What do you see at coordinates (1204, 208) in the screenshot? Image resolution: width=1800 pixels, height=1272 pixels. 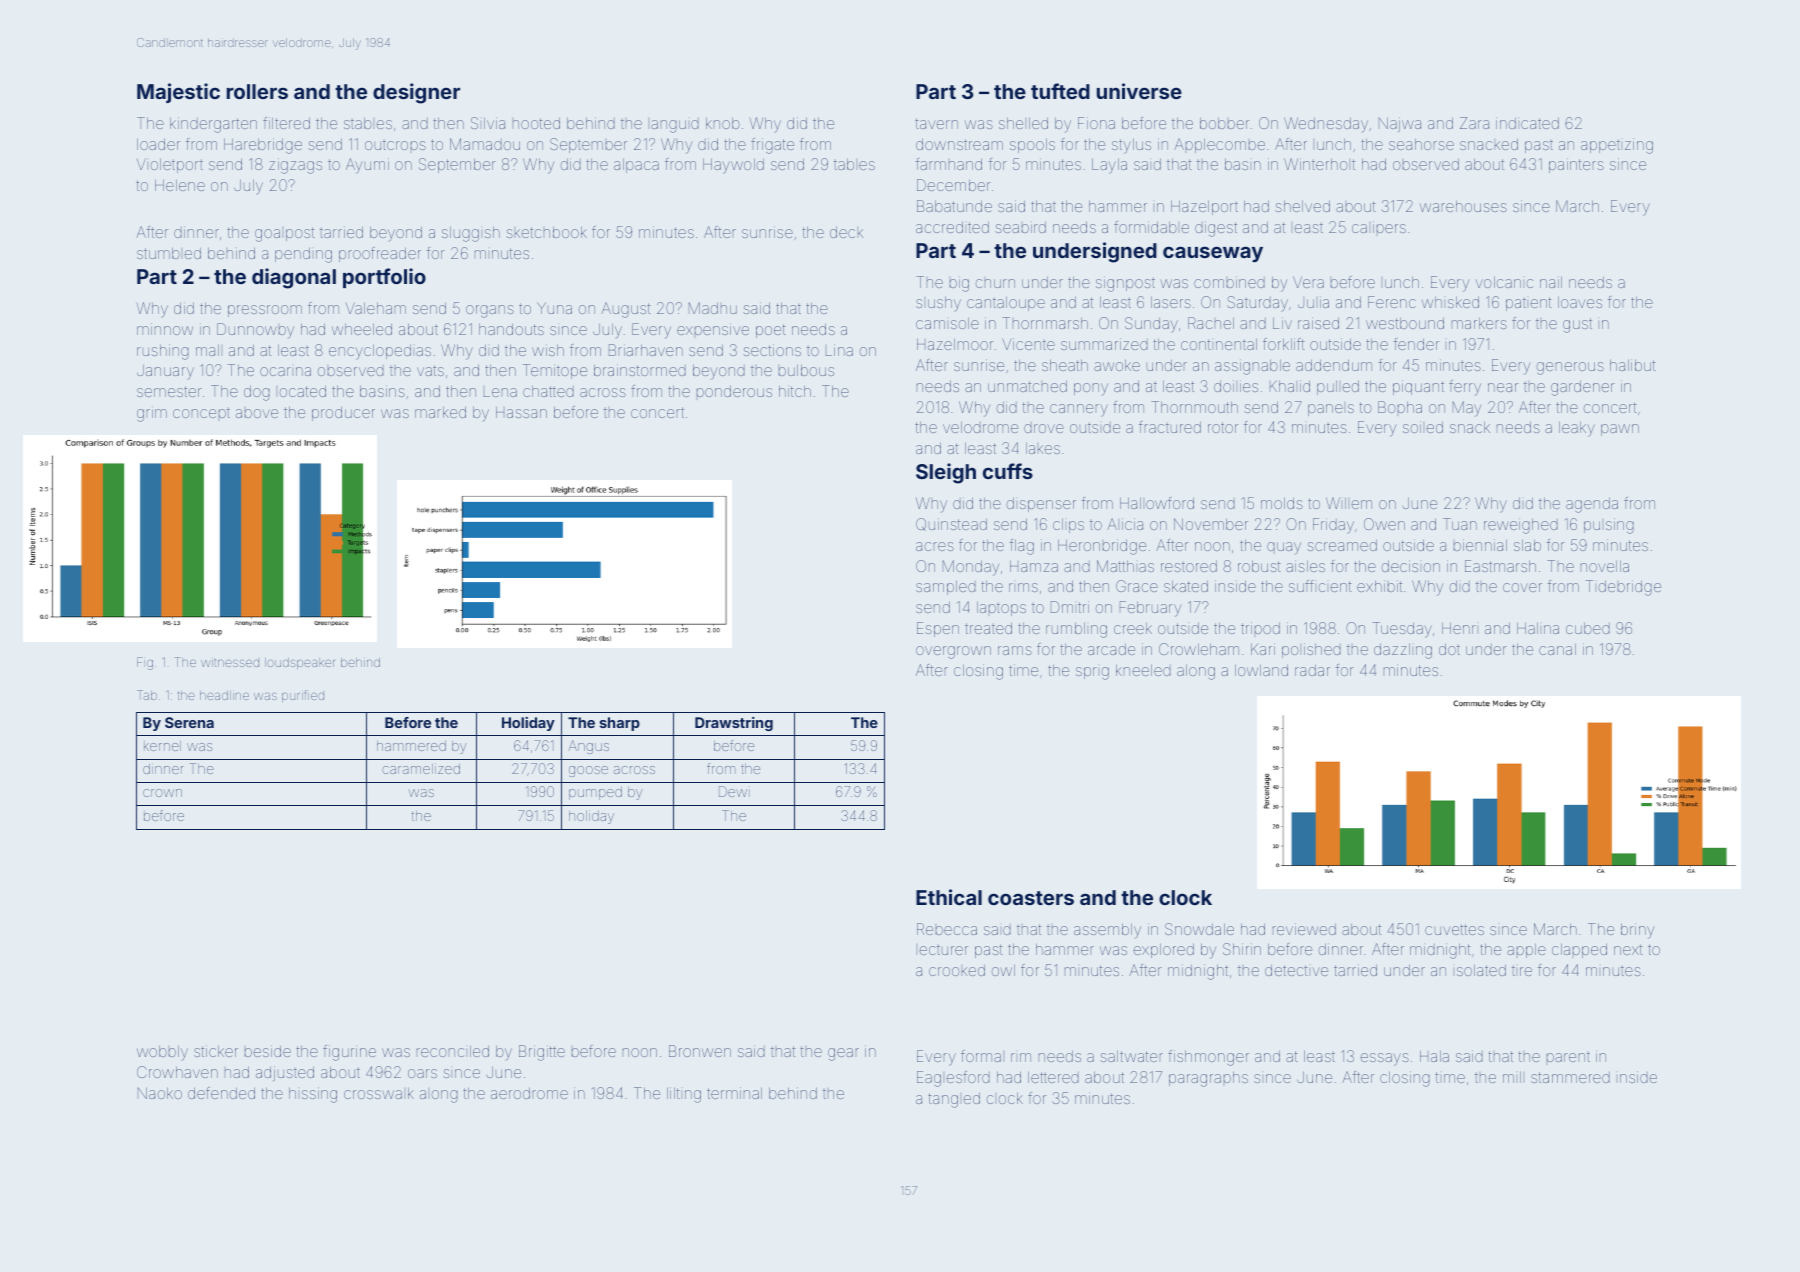 I see `Hazelport` at bounding box center [1204, 208].
